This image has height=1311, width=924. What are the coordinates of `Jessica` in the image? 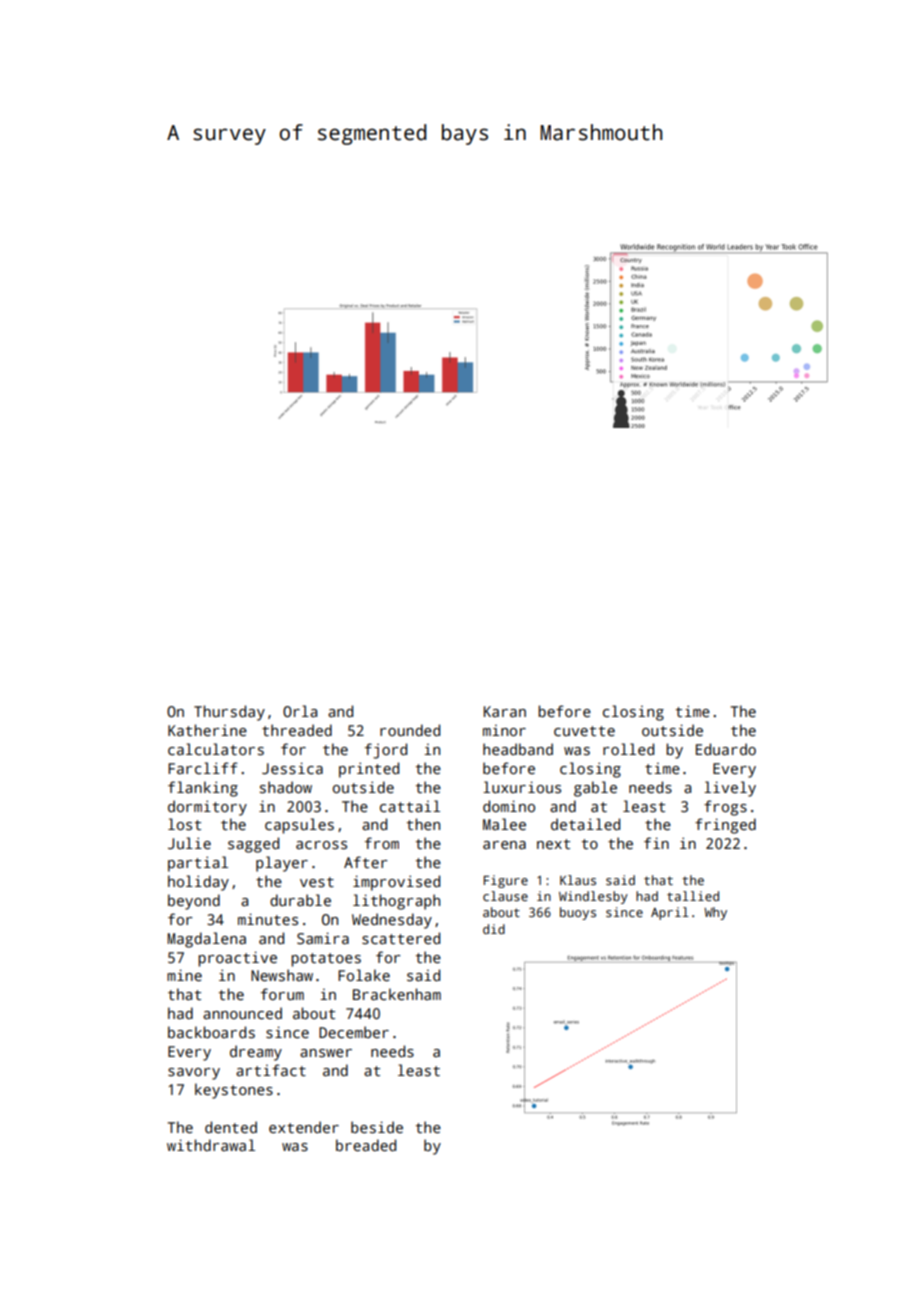 It's located at (292, 768).
